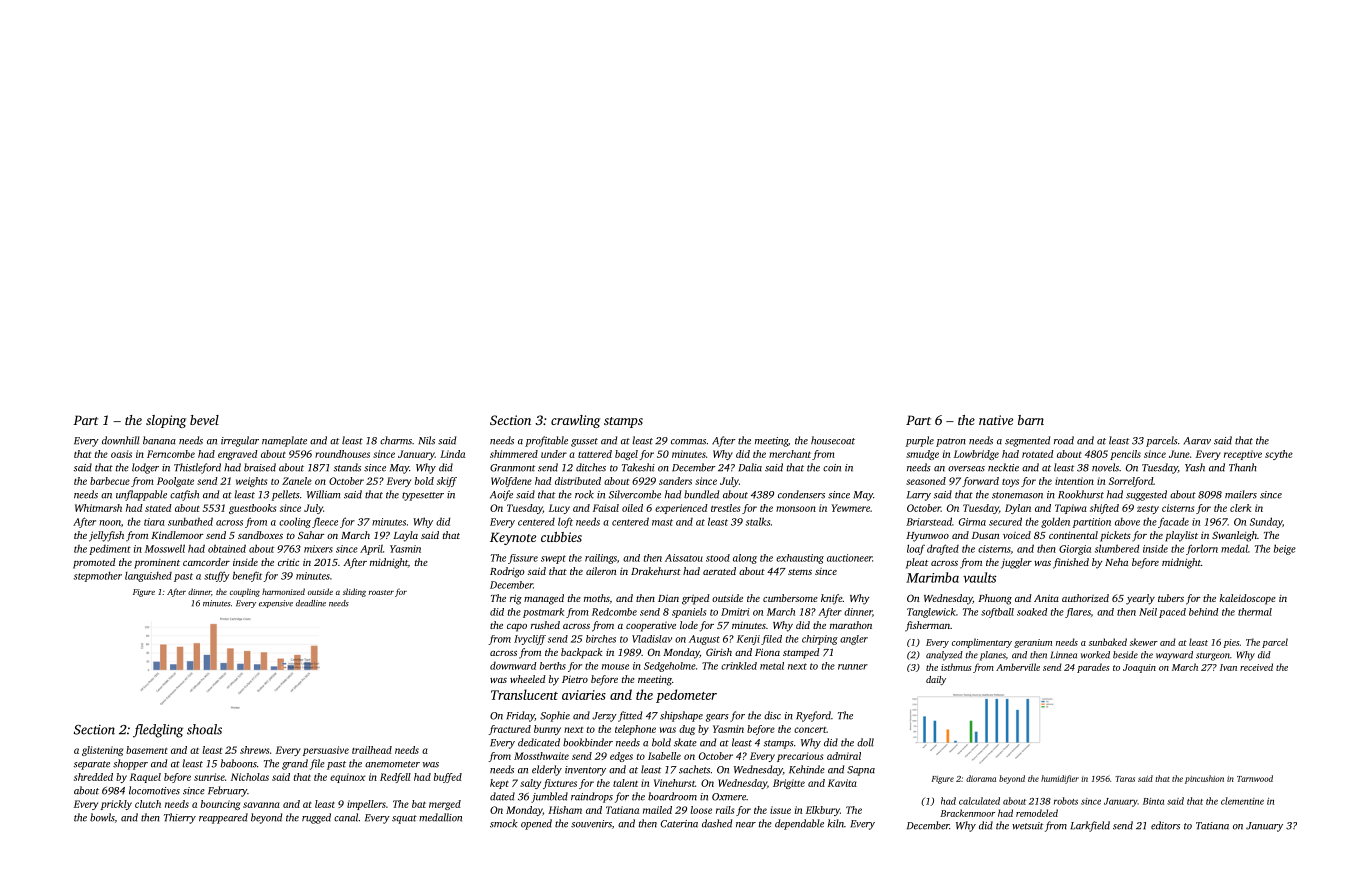  Describe the element at coordinates (575, 421) in the page. I see `crawling` at that location.
